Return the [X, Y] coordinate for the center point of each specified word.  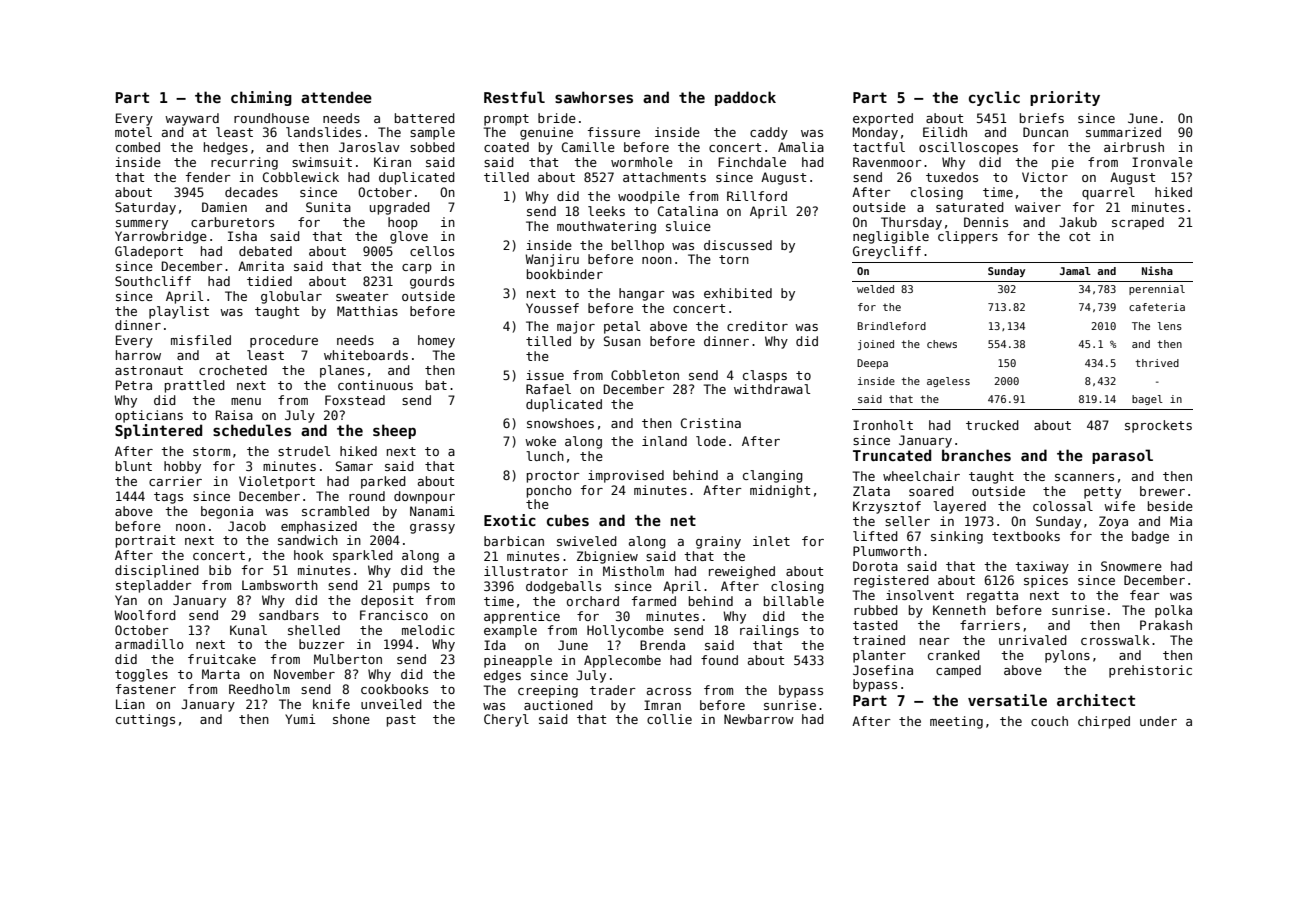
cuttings [145, 720]
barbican [514, 541]
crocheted [233, 370]
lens [1170, 326]
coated [506, 147]
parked [383, 482]
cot [1079, 236]
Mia [1181, 521]
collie [669, 719]
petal [622, 327]
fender [208, 177]
